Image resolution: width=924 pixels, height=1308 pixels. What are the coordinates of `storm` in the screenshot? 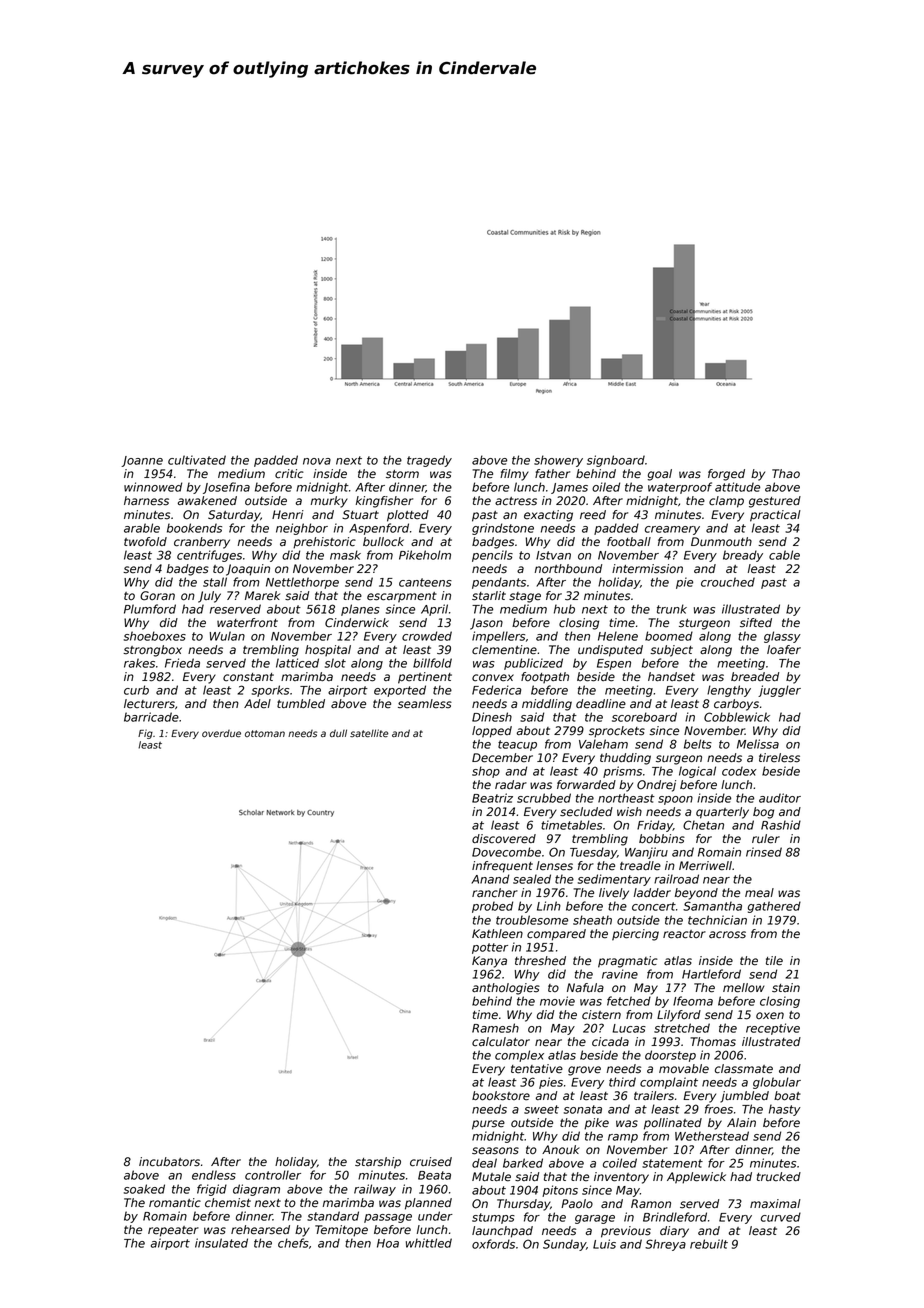 It's located at (402, 474).
